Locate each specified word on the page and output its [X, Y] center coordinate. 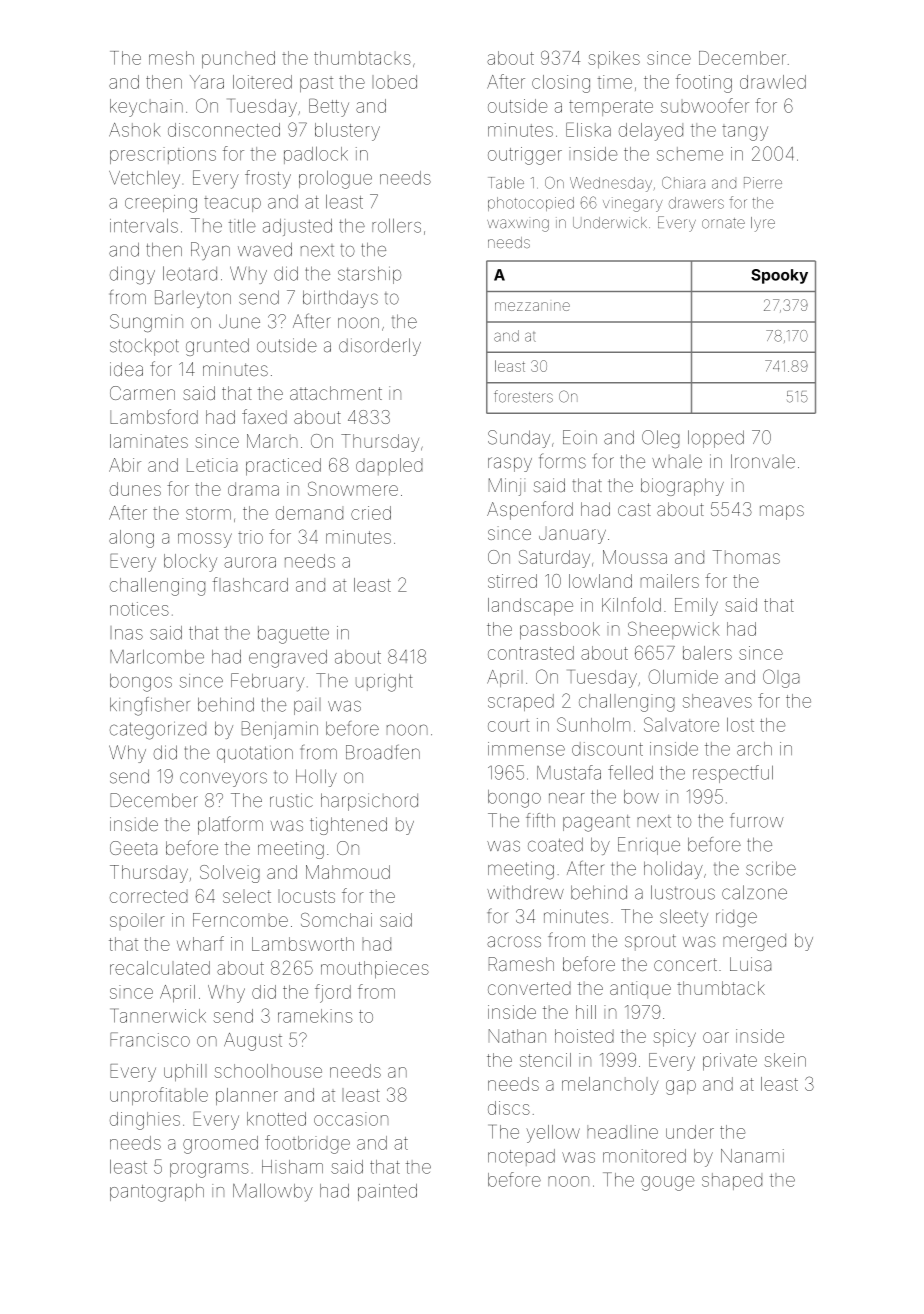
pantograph [157, 1193]
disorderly [380, 347]
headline [622, 1132]
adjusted [297, 227]
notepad [521, 1157]
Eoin [580, 437]
